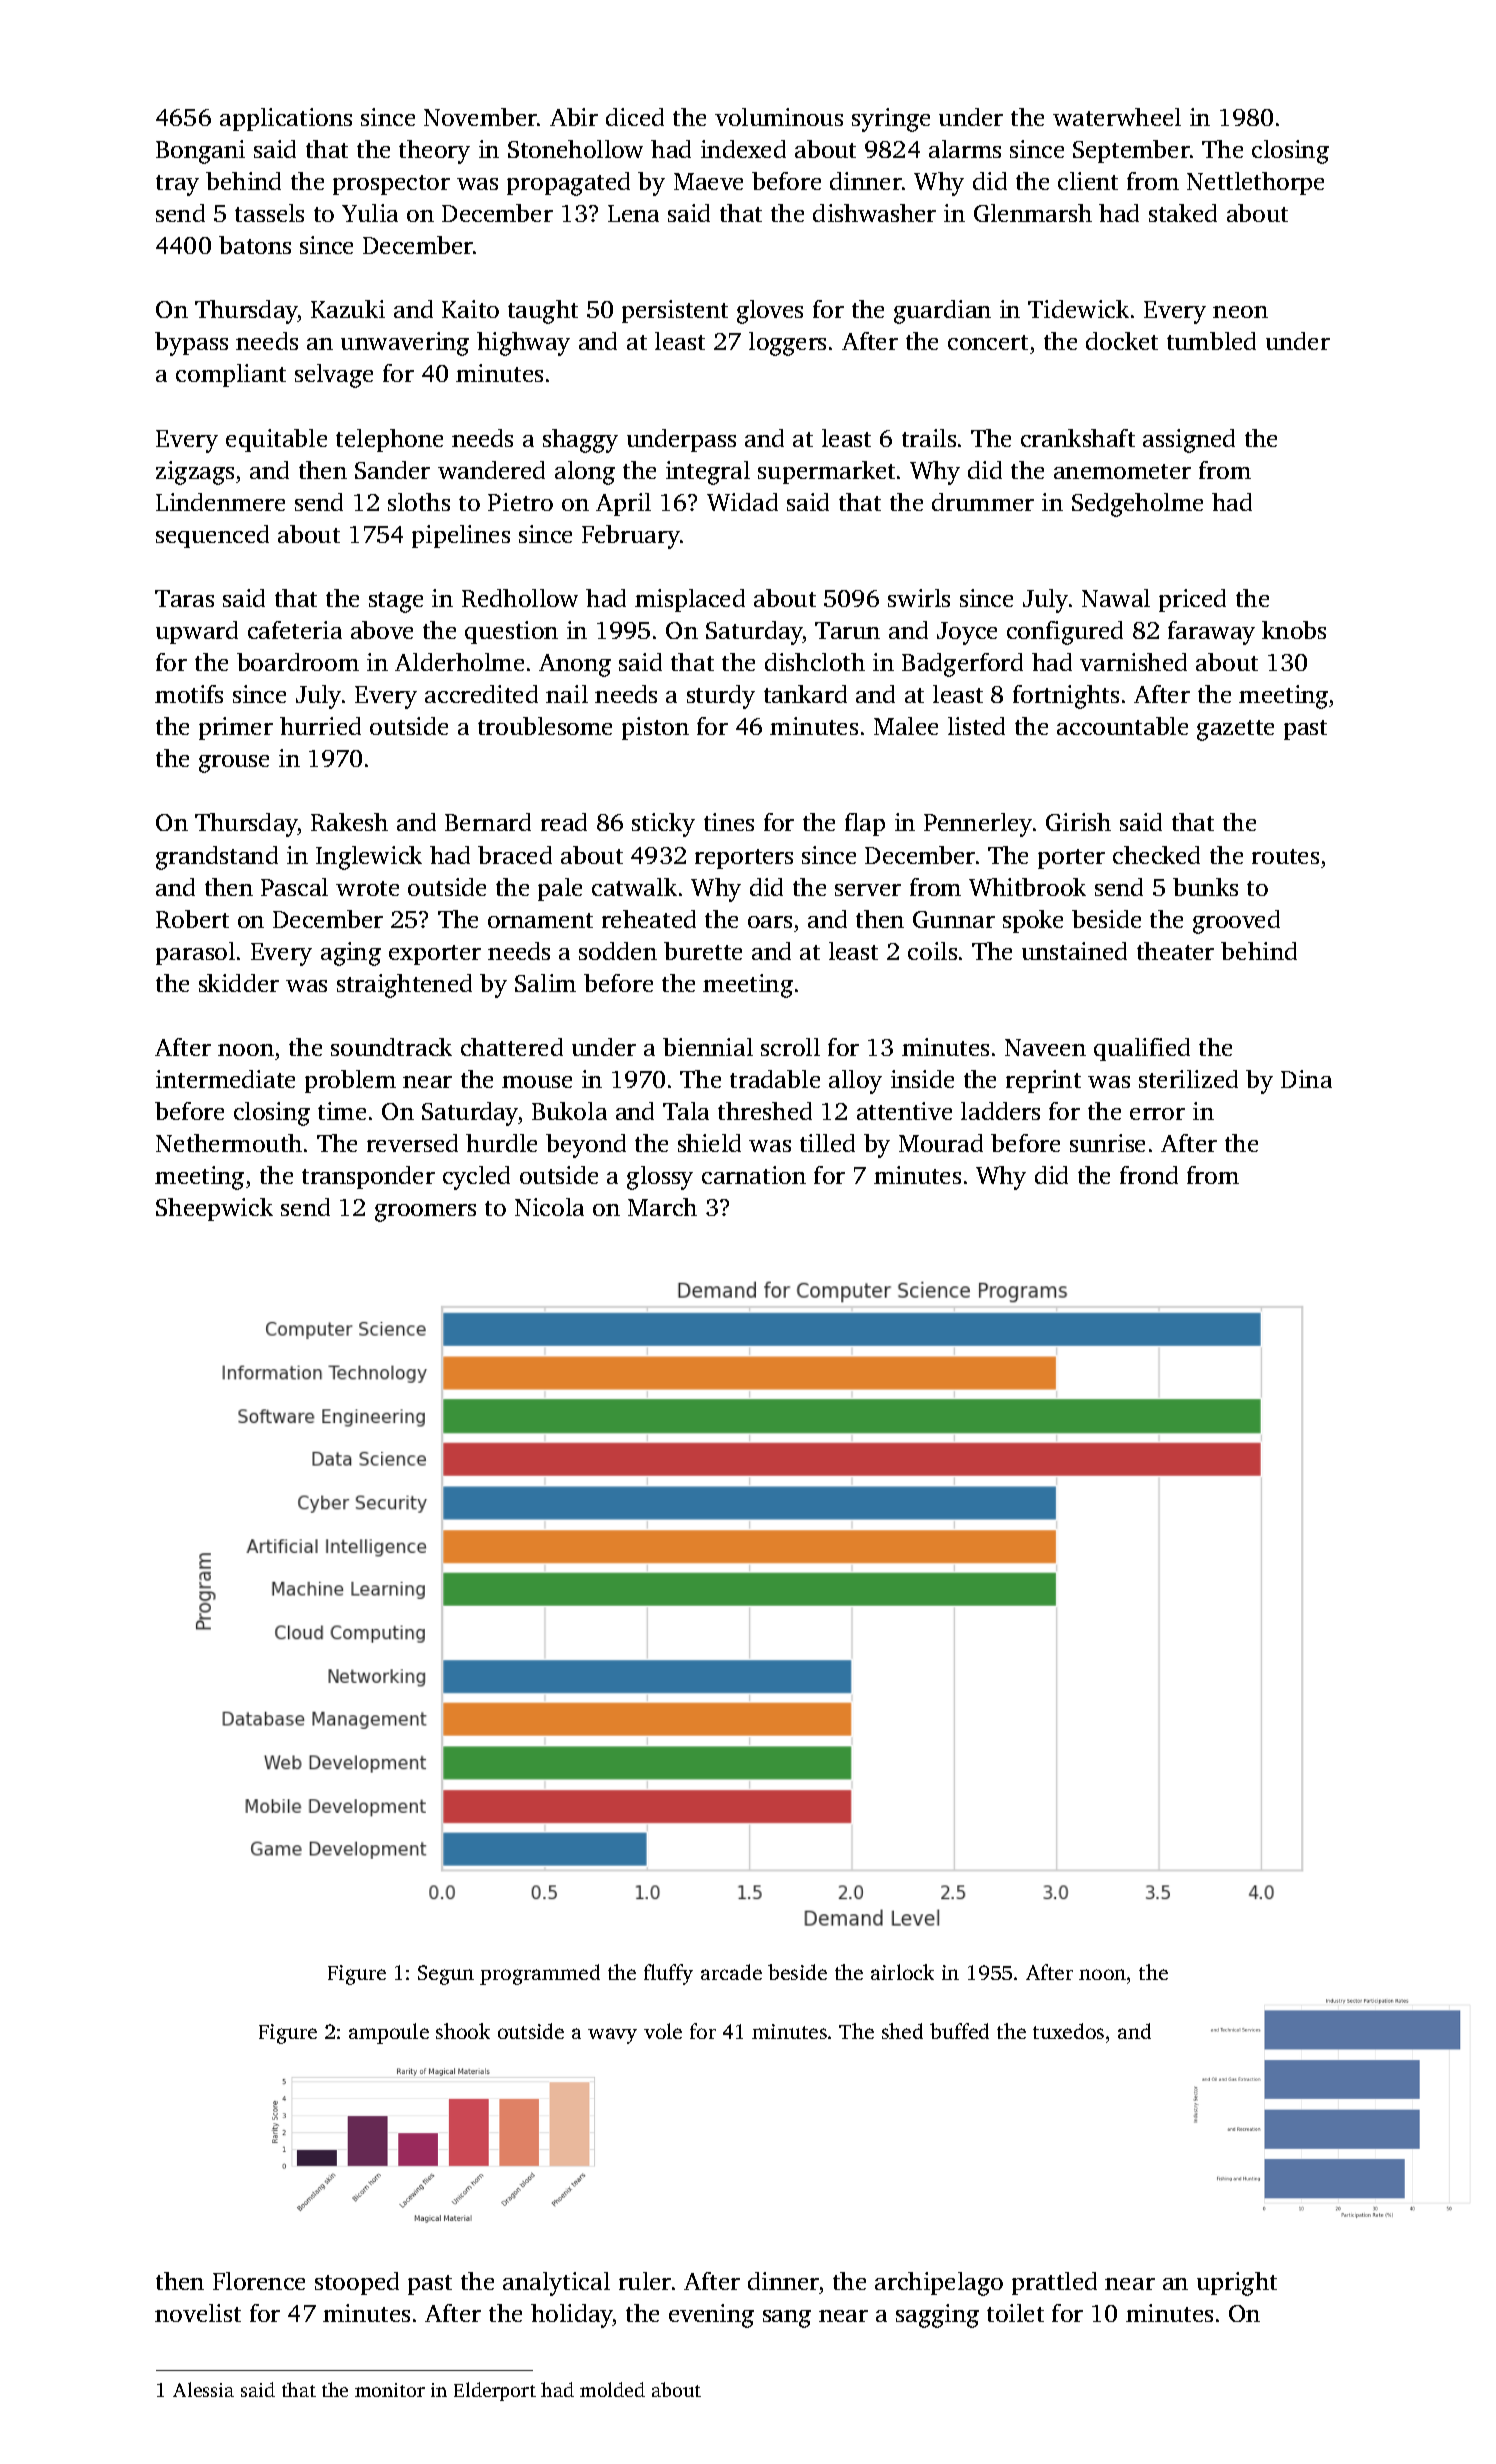 The height and width of the screenshot is (2464, 1496). Describe the element at coordinates (775, 1079) in the screenshot. I see `tradable` at that location.
